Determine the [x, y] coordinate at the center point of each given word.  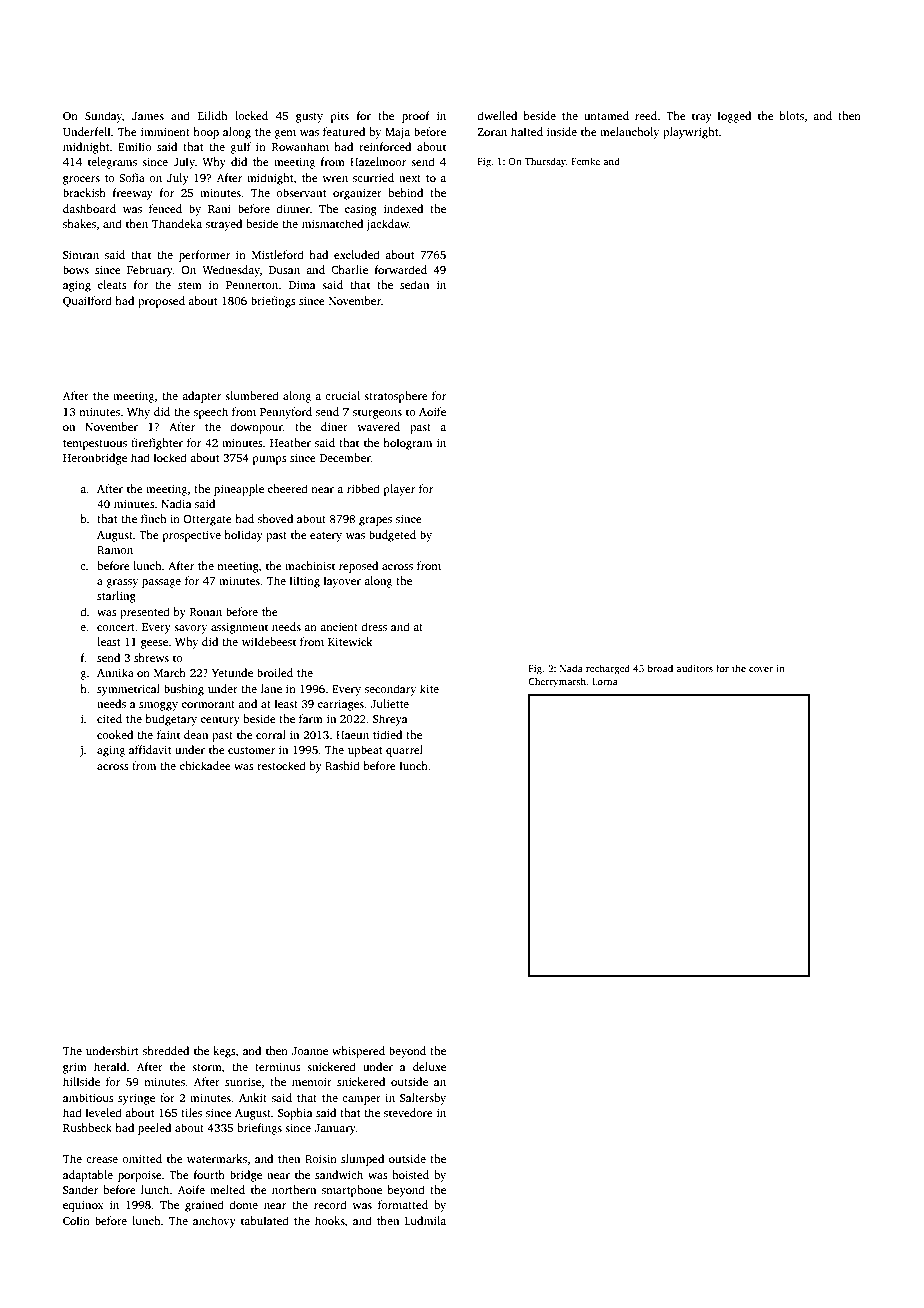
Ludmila [425, 1220]
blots [792, 115]
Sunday [103, 117]
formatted [403, 1204]
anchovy [214, 1222]
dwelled [497, 115]
